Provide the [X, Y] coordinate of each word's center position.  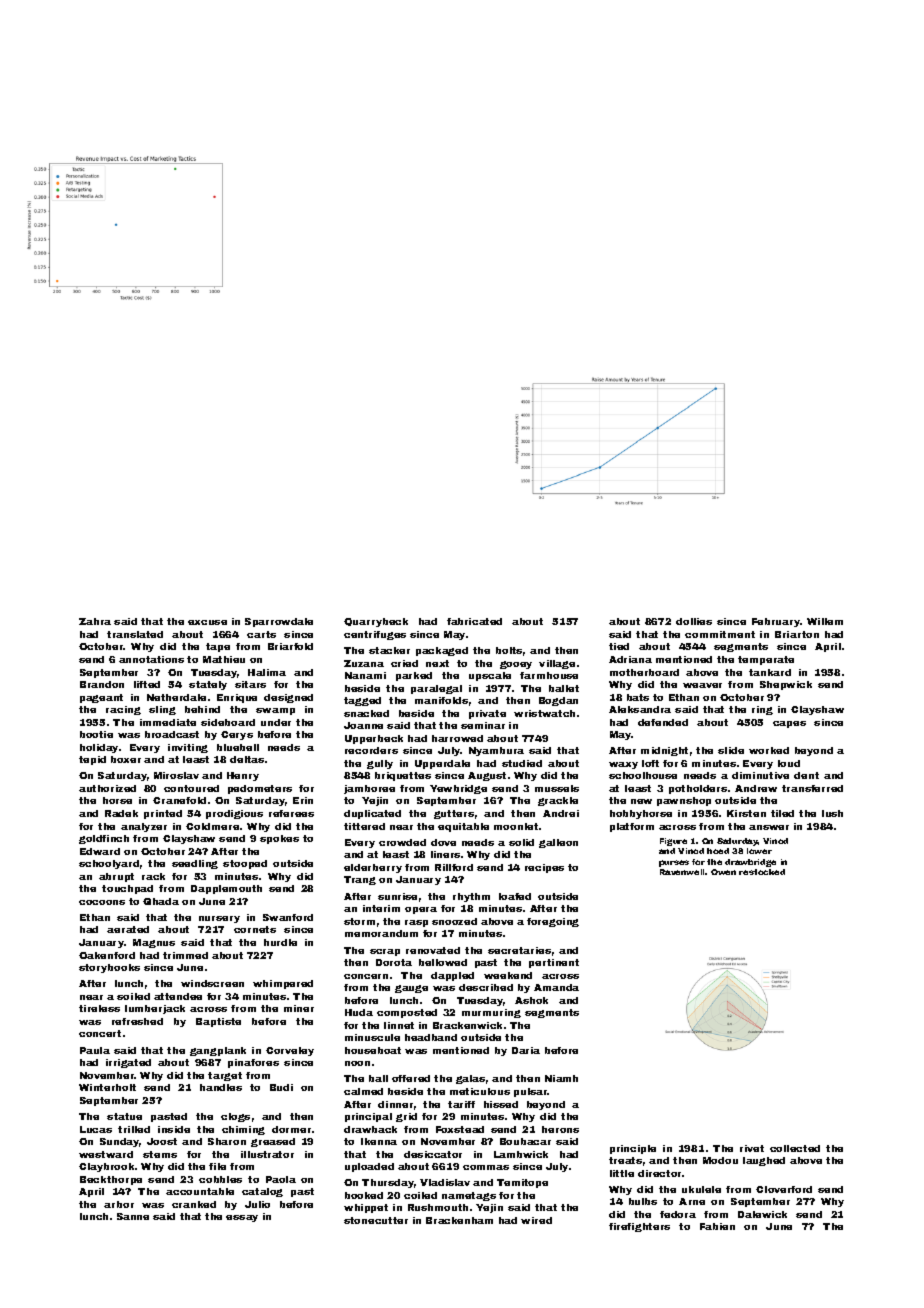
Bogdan [558, 701]
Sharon [227, 1141]
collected [795, 1148]
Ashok [531, 1000]
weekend [508, 975]
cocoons [102, 902]
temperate [766, 660]
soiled [133, 996]
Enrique [237, 698]
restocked [762, 872]
